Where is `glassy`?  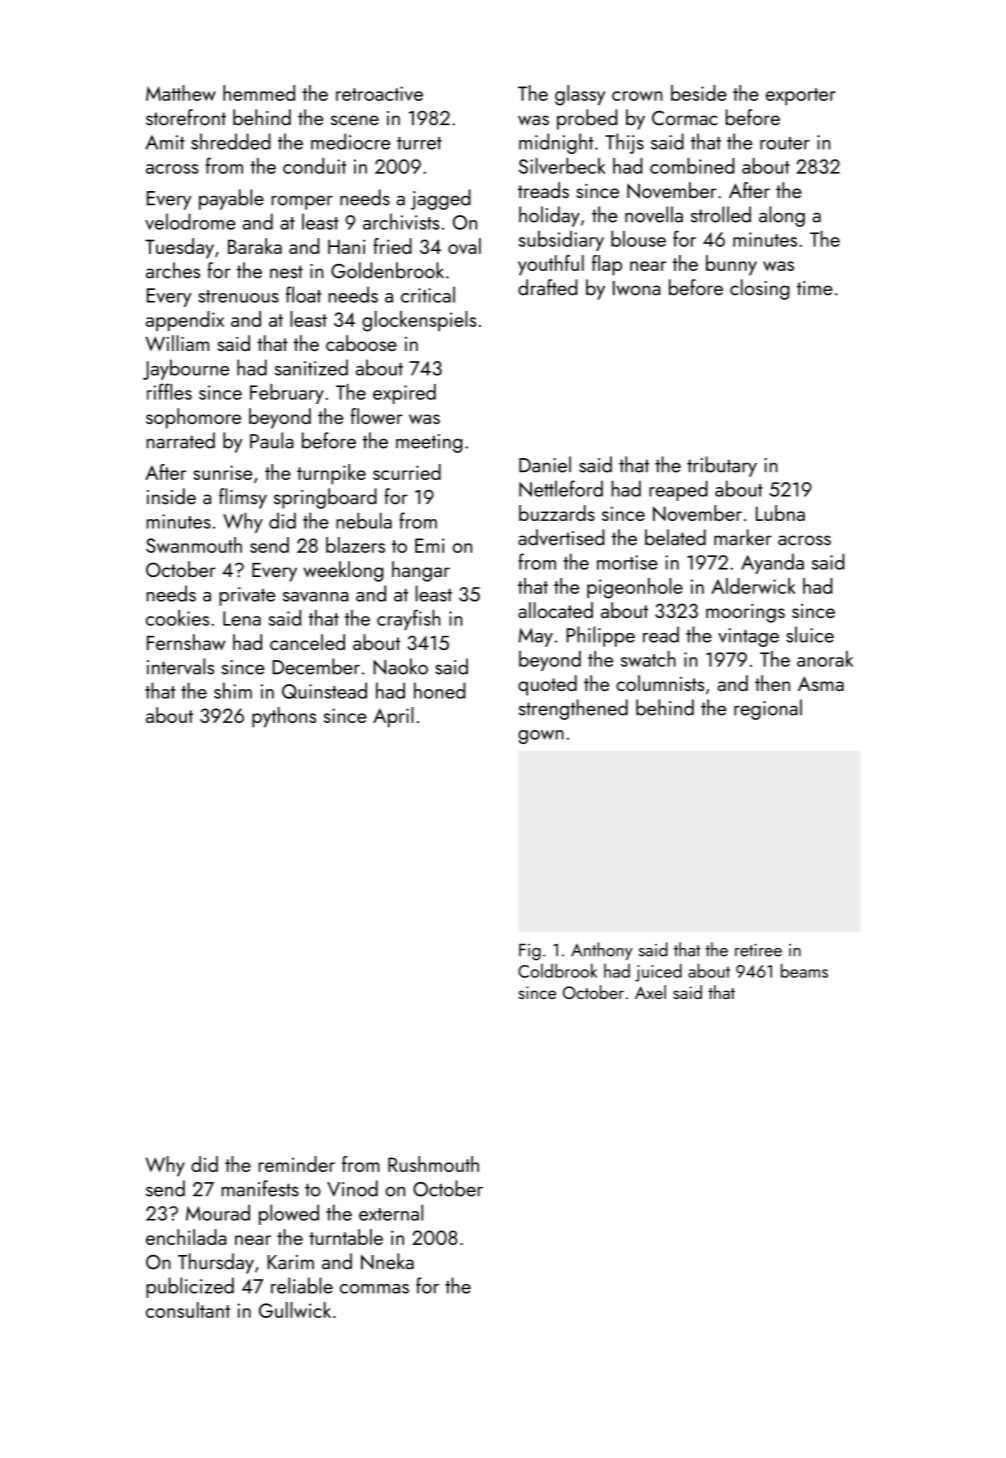
glassy is located at coordinates (580, 95).
